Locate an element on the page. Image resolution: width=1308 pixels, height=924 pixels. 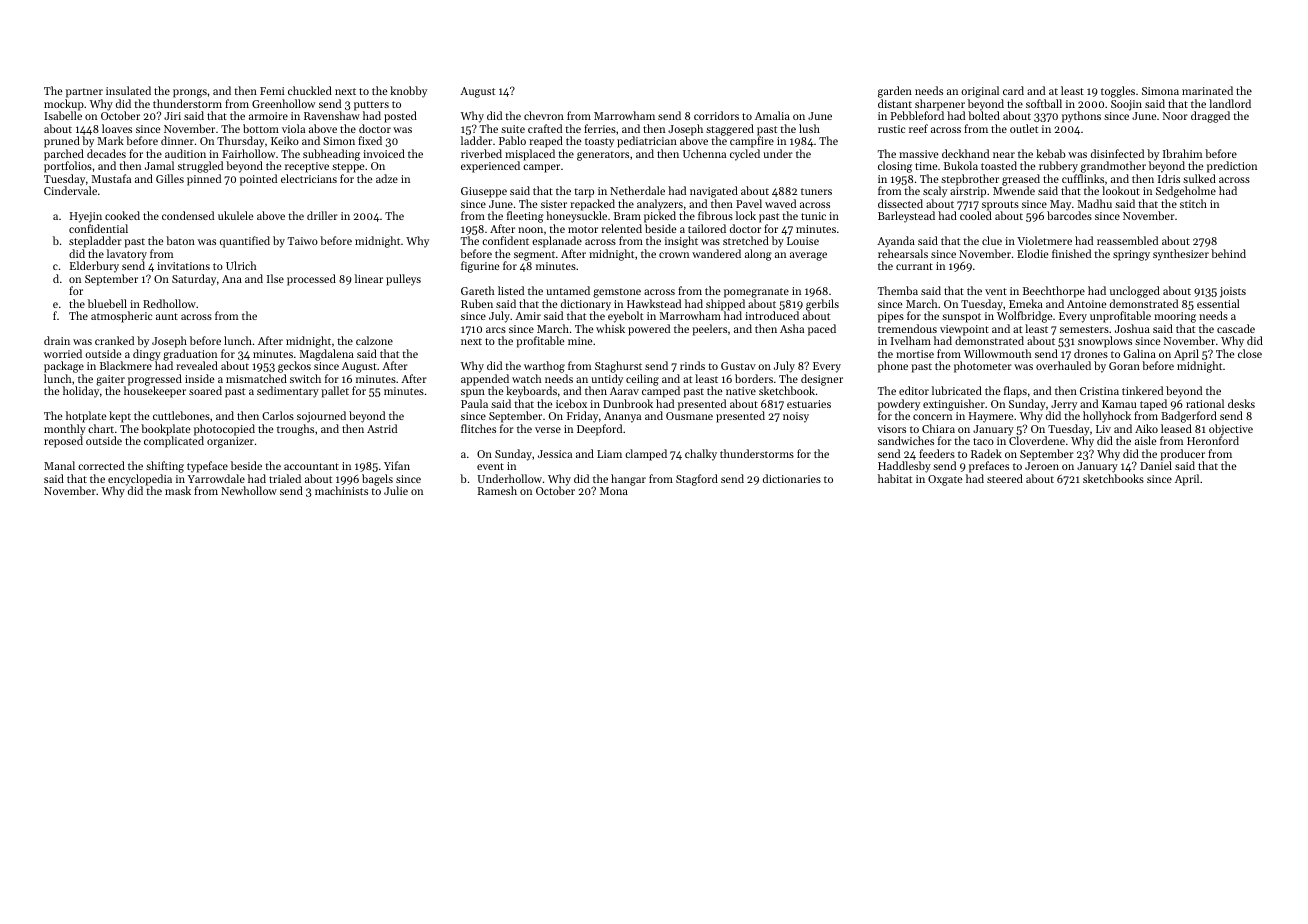
gerbils is located at coordinates (822, 305).
